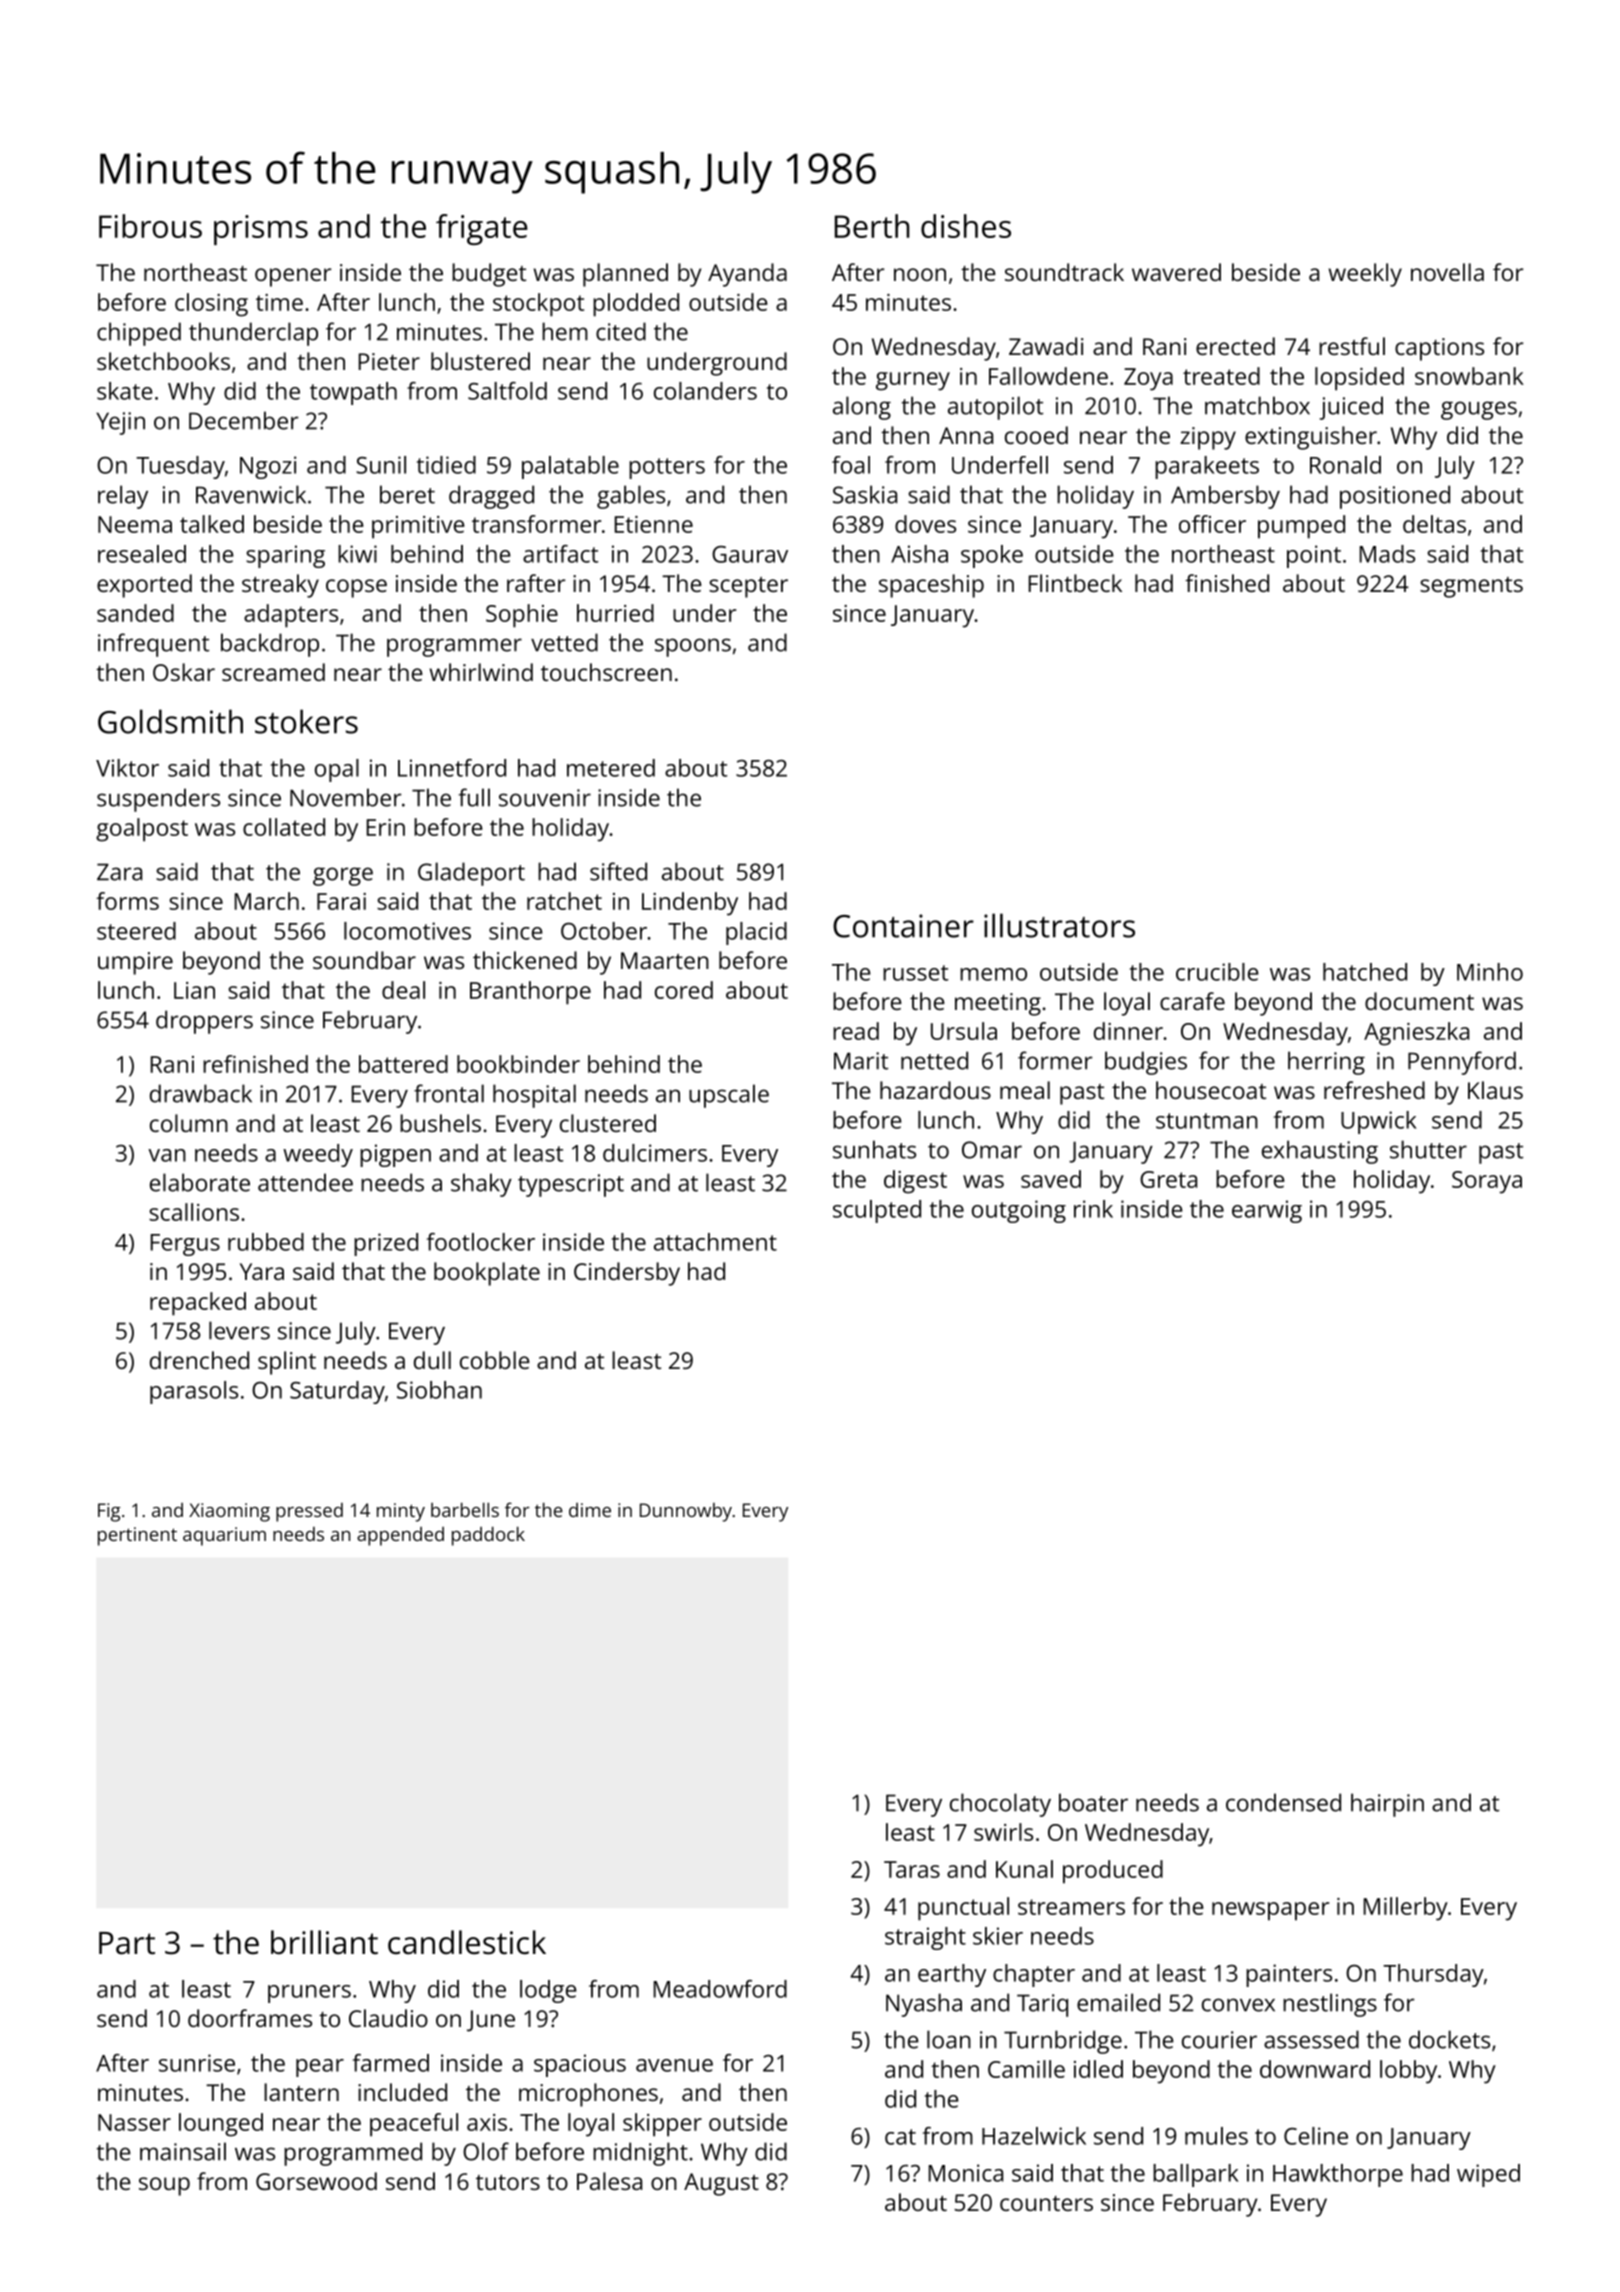 Image resolution: width=1620 pixels, height=2292 pixels. Describe the element at coordinates (690, 904) in the image. I see `Lindenby` at that location.
